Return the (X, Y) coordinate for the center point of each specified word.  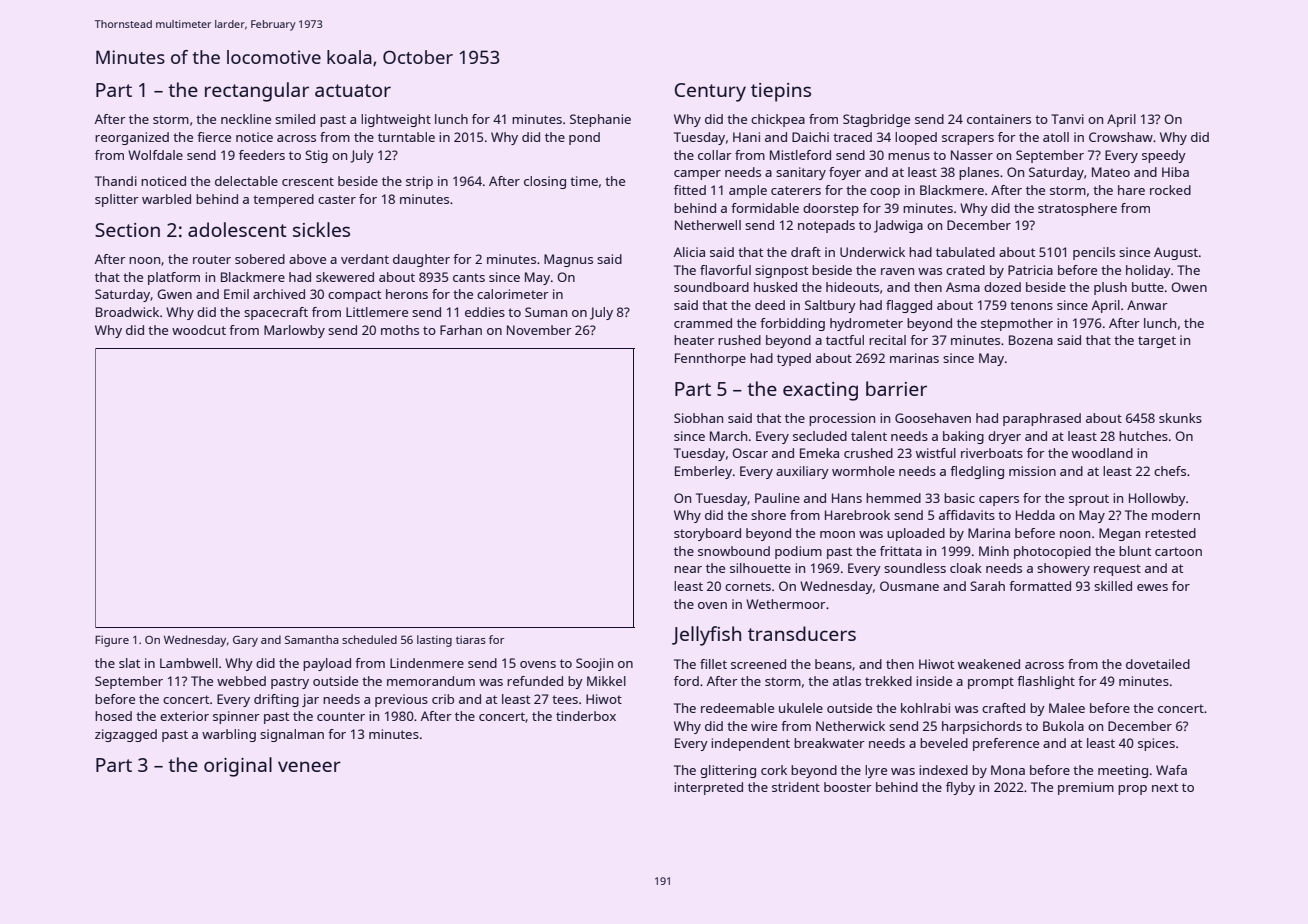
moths (400, 330)
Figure (112, 641)
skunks (1180, 418)
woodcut (199, 330)
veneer (309, 766)
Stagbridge (876, 120)
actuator (353, 90)
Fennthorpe (710, 359)
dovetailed (1158, 664)
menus (909, 156)
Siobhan (698, 418)
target (1157, 342)
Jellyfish (706, 636)
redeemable (737, 708)
